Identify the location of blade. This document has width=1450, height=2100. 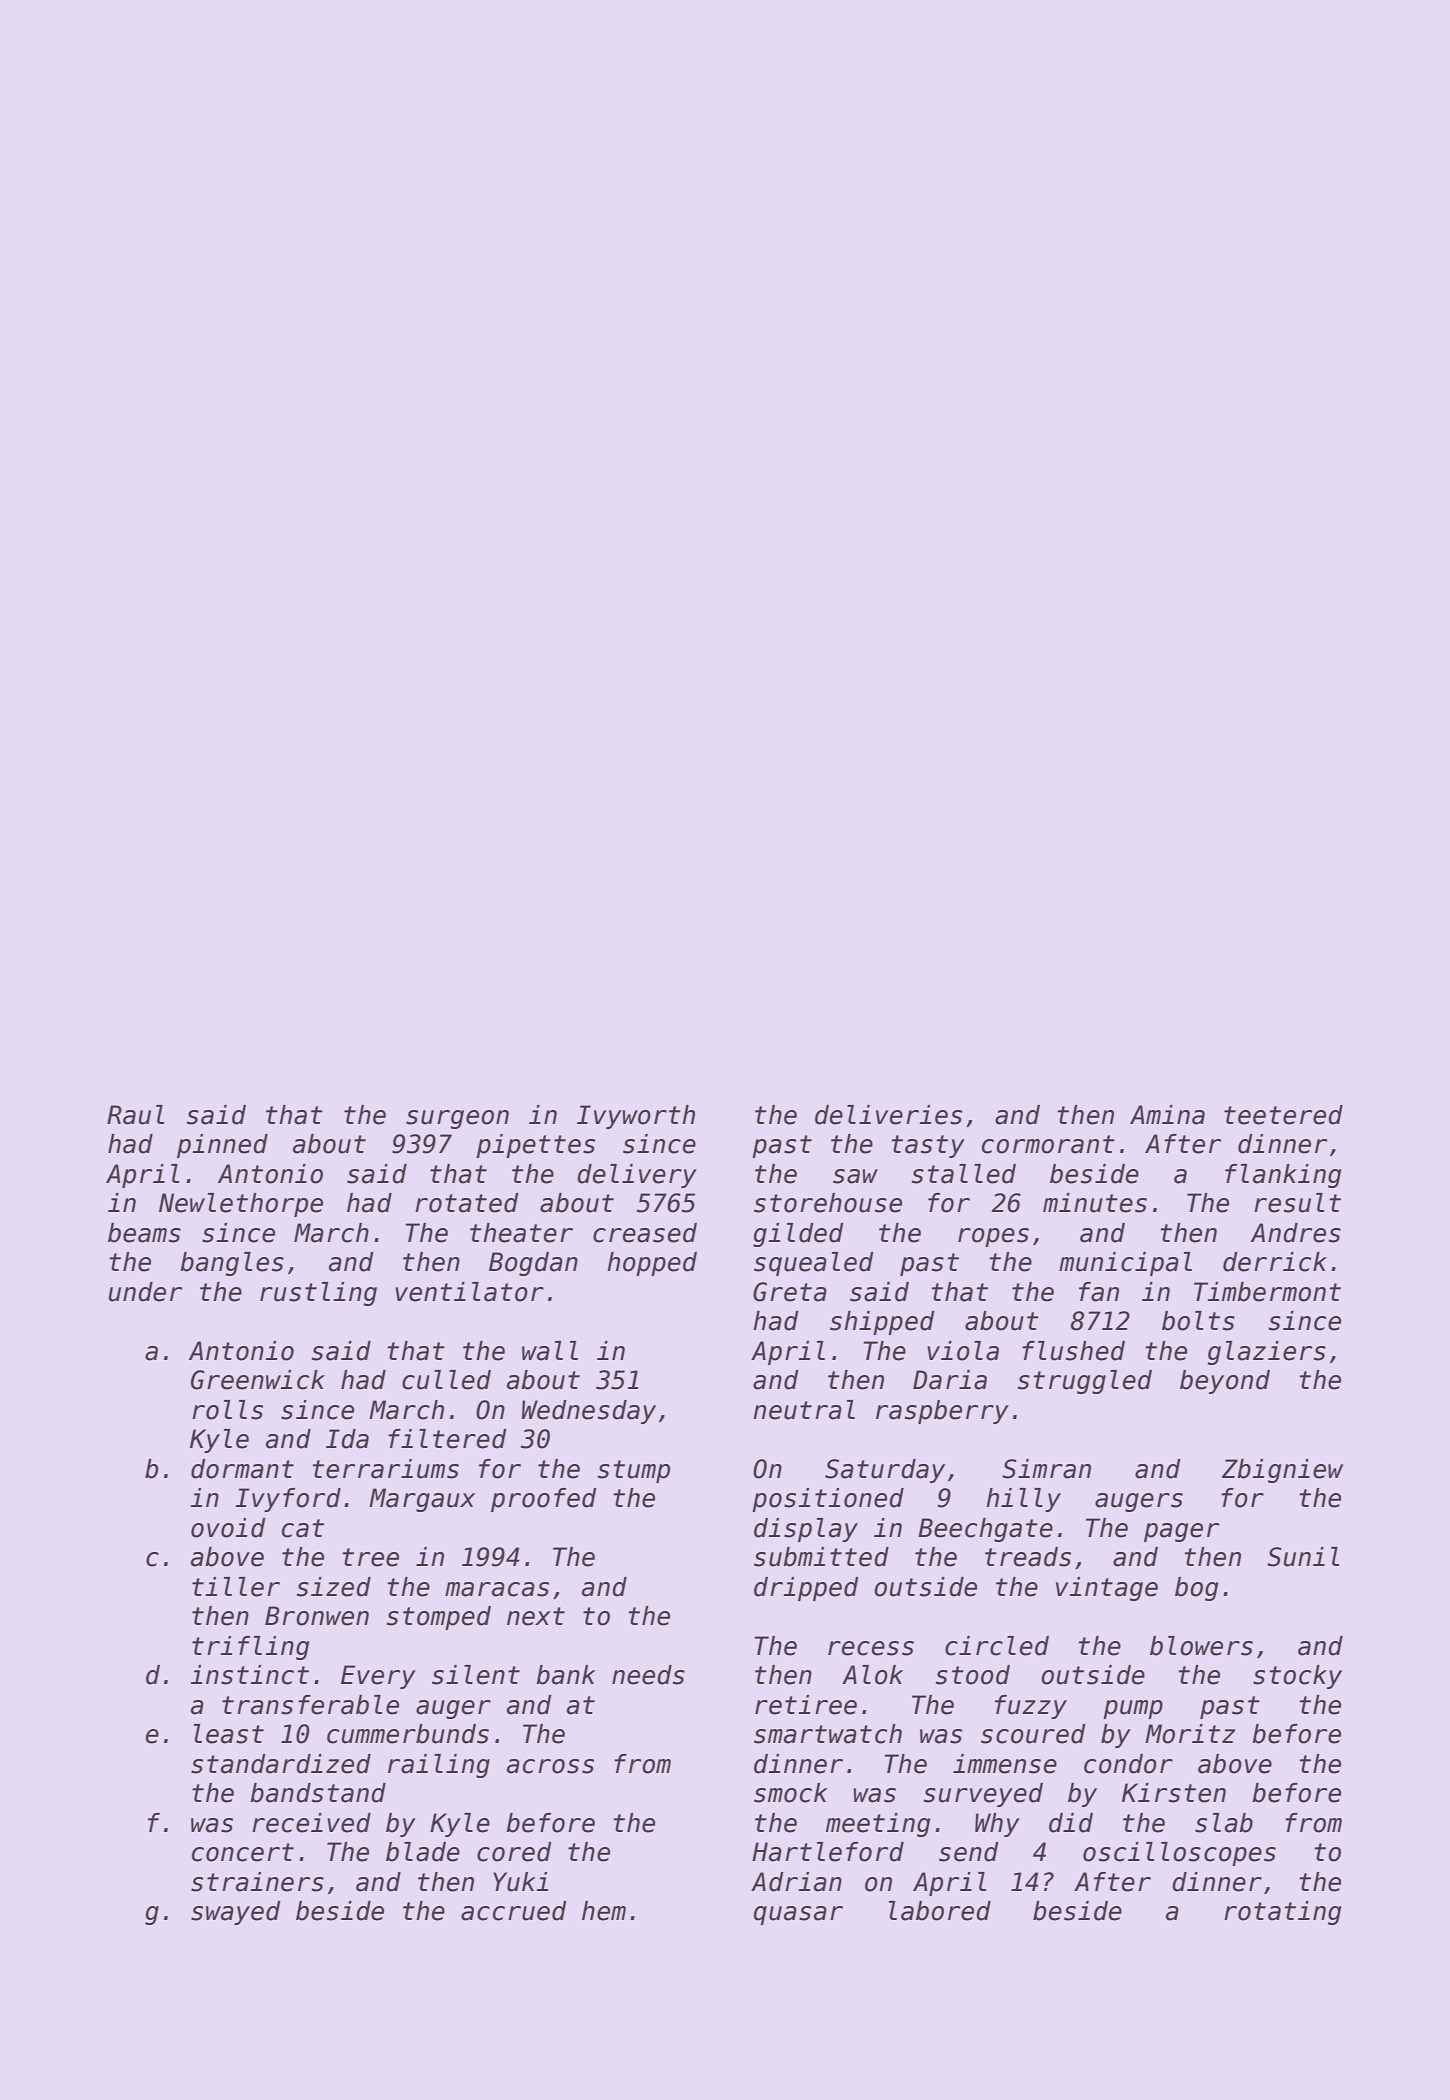
(423, 1852).
